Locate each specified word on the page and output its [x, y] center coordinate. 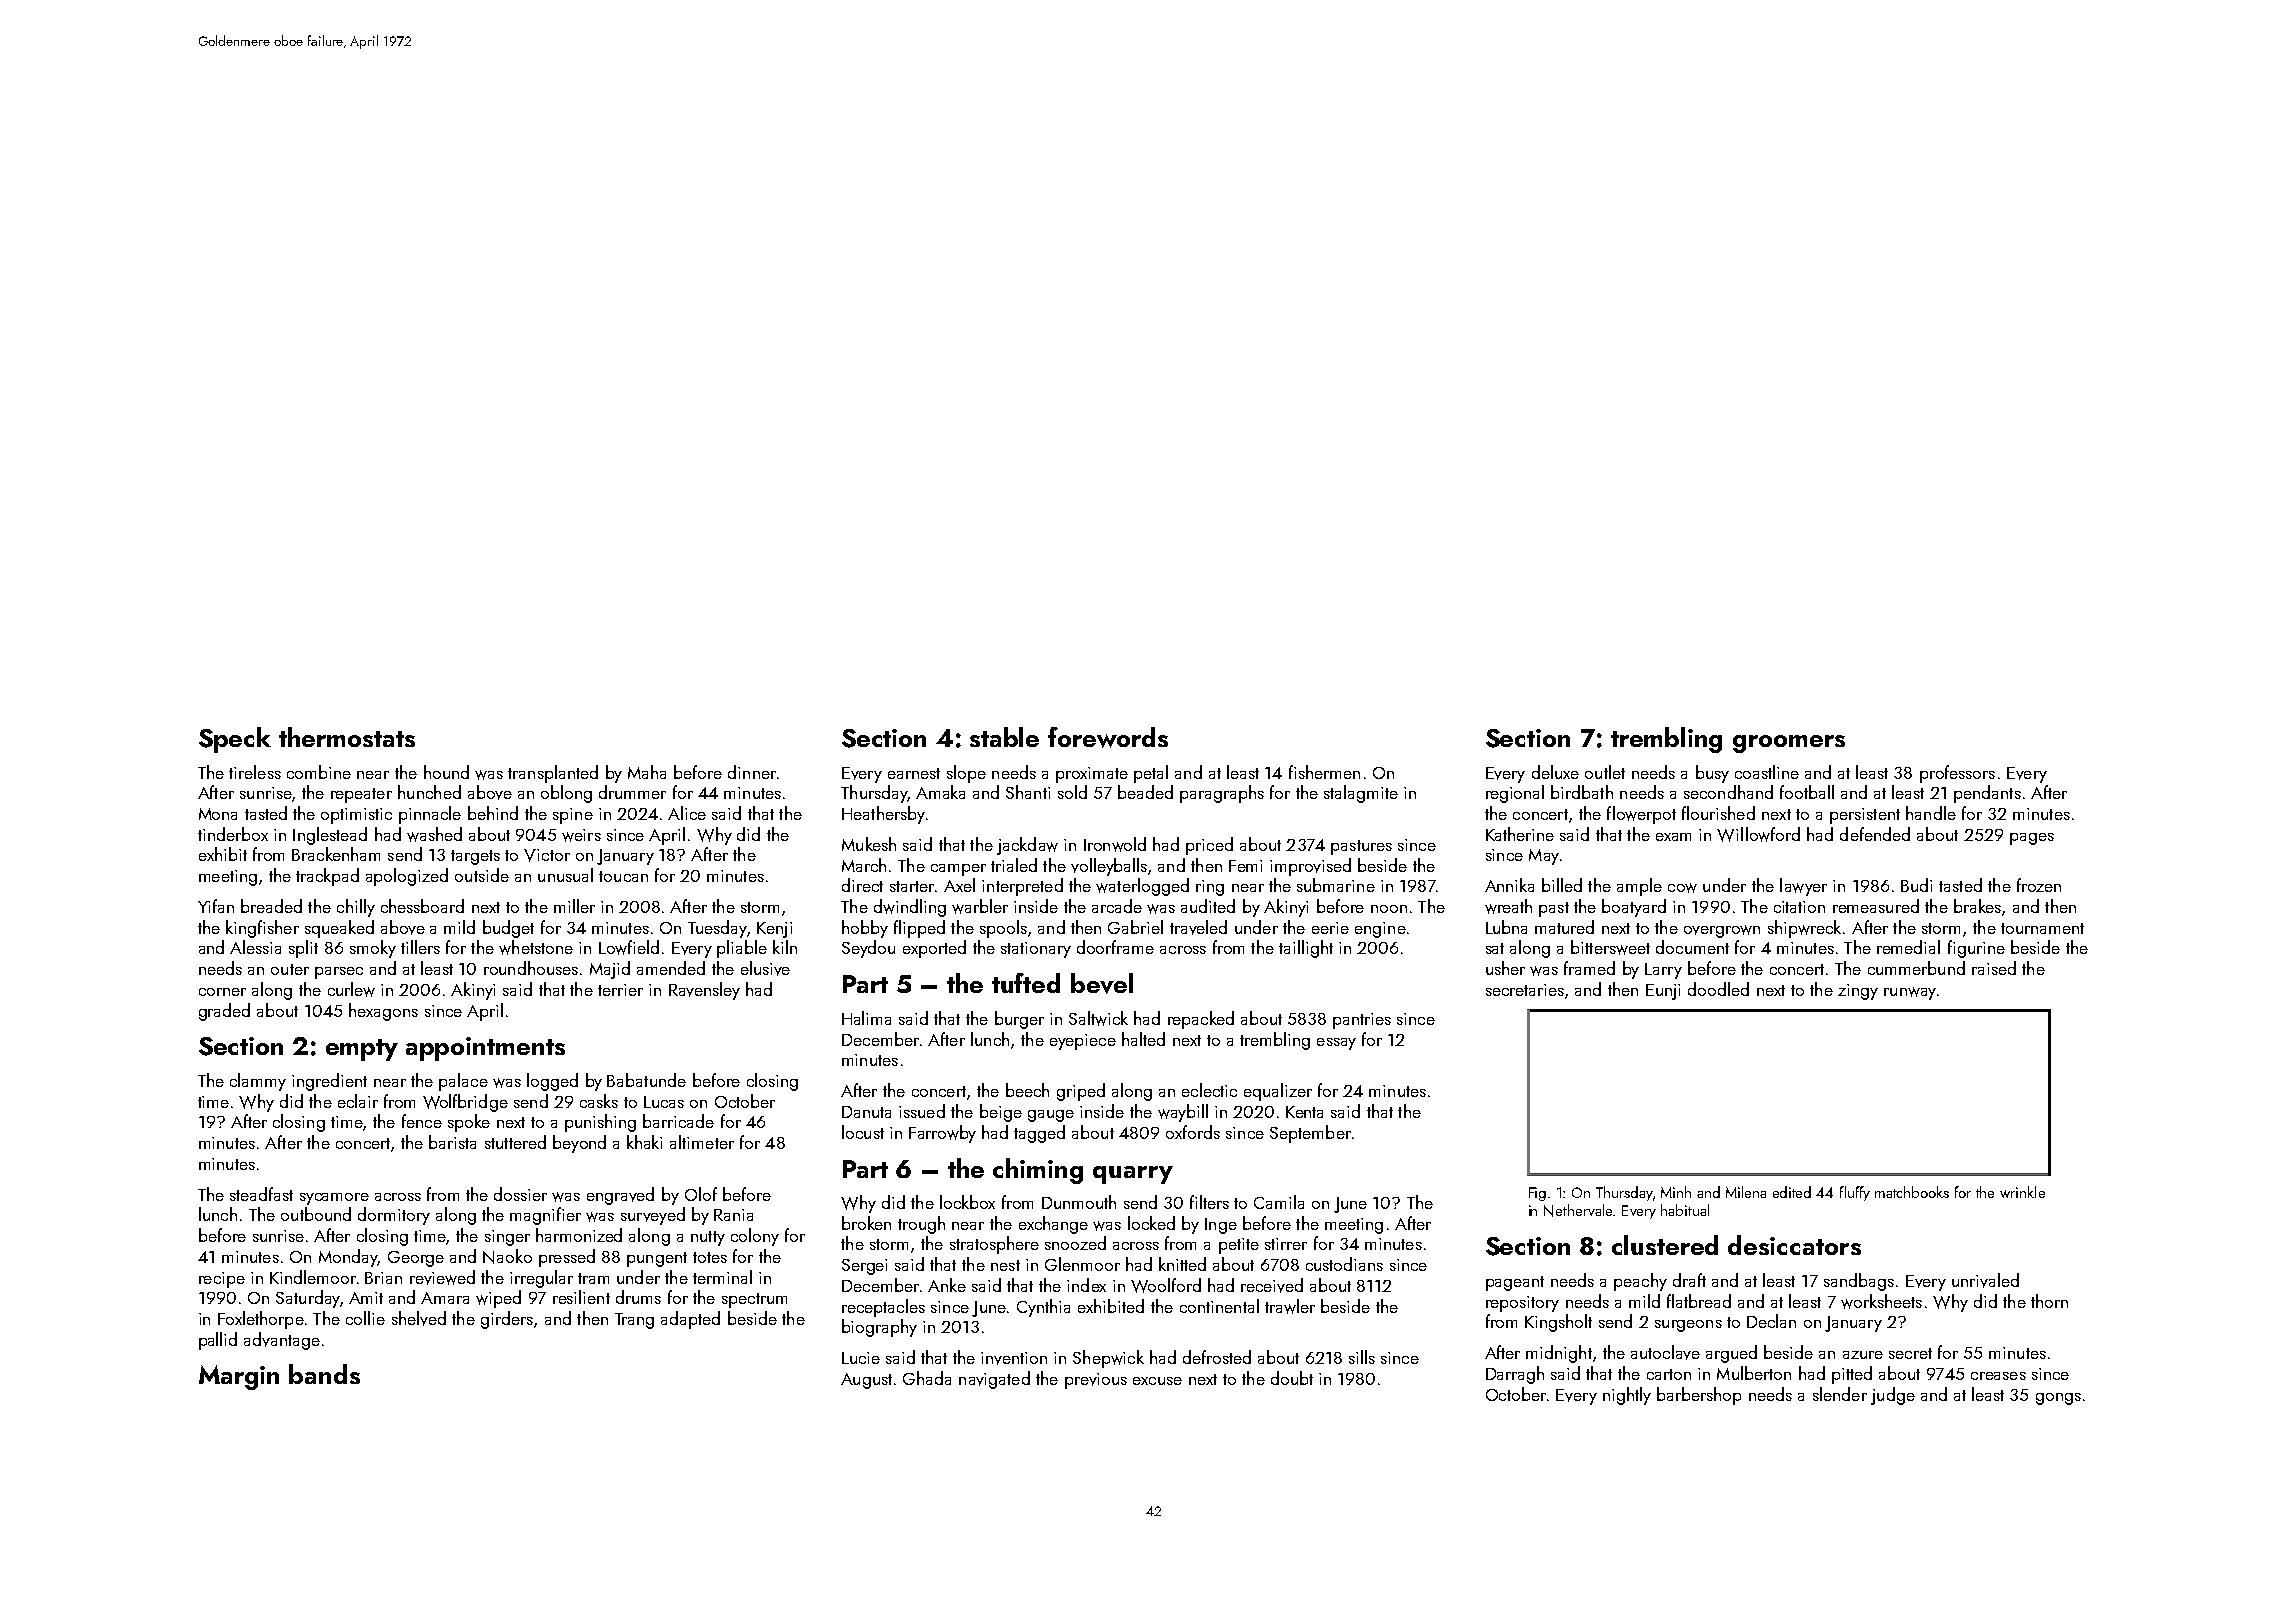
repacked [1201, 1020]
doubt [1292, 1378]
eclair [358, 1101]
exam [1673, 837]
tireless [255, 772]
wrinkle [2022, 1192]
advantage [282, 1341]
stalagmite [1361, 794]
